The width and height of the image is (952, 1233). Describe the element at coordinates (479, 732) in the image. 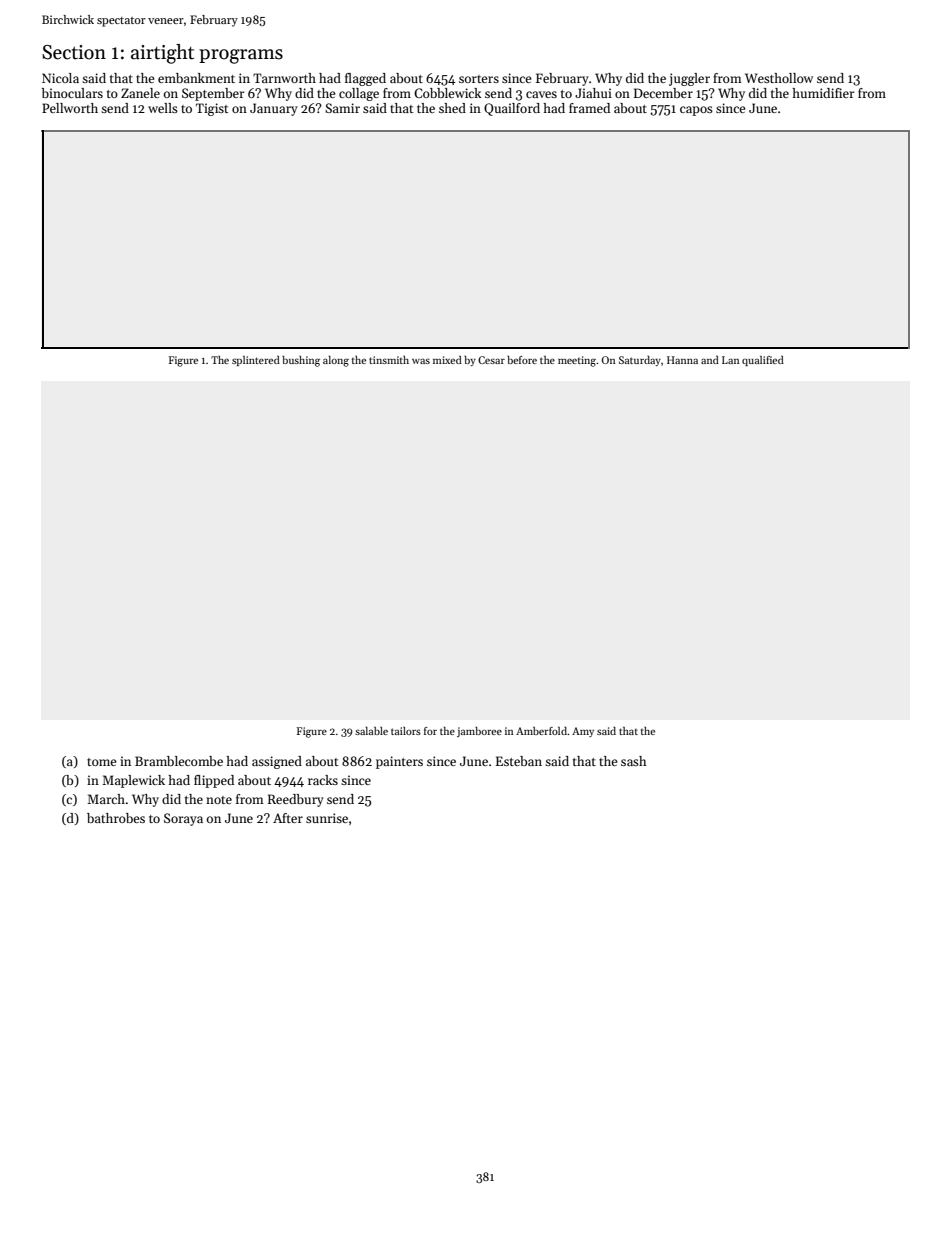

I see `jamboree` at that location.
